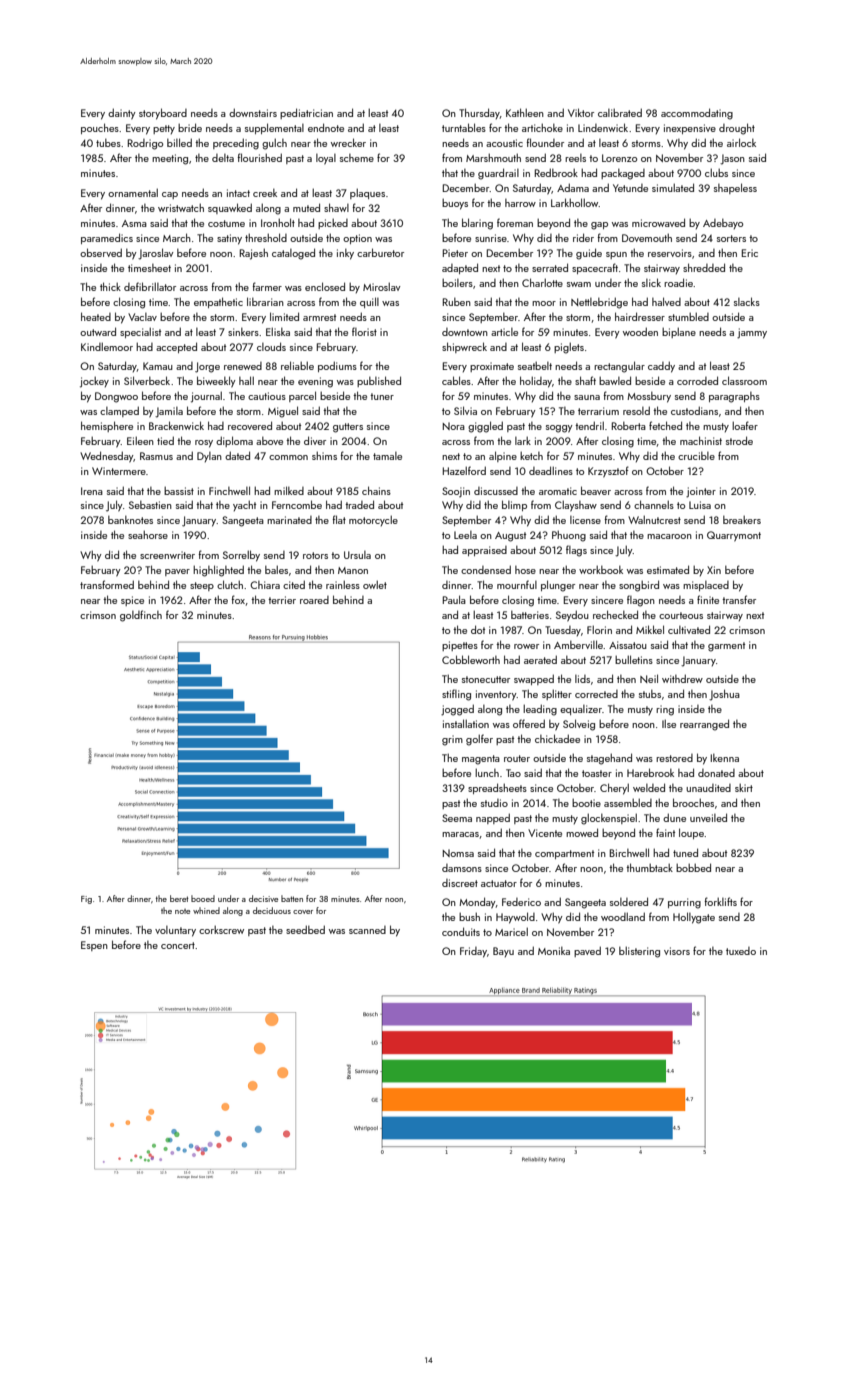 The height and width of the document is (1400, 849). I want to click on bush, so click(469, 916).
